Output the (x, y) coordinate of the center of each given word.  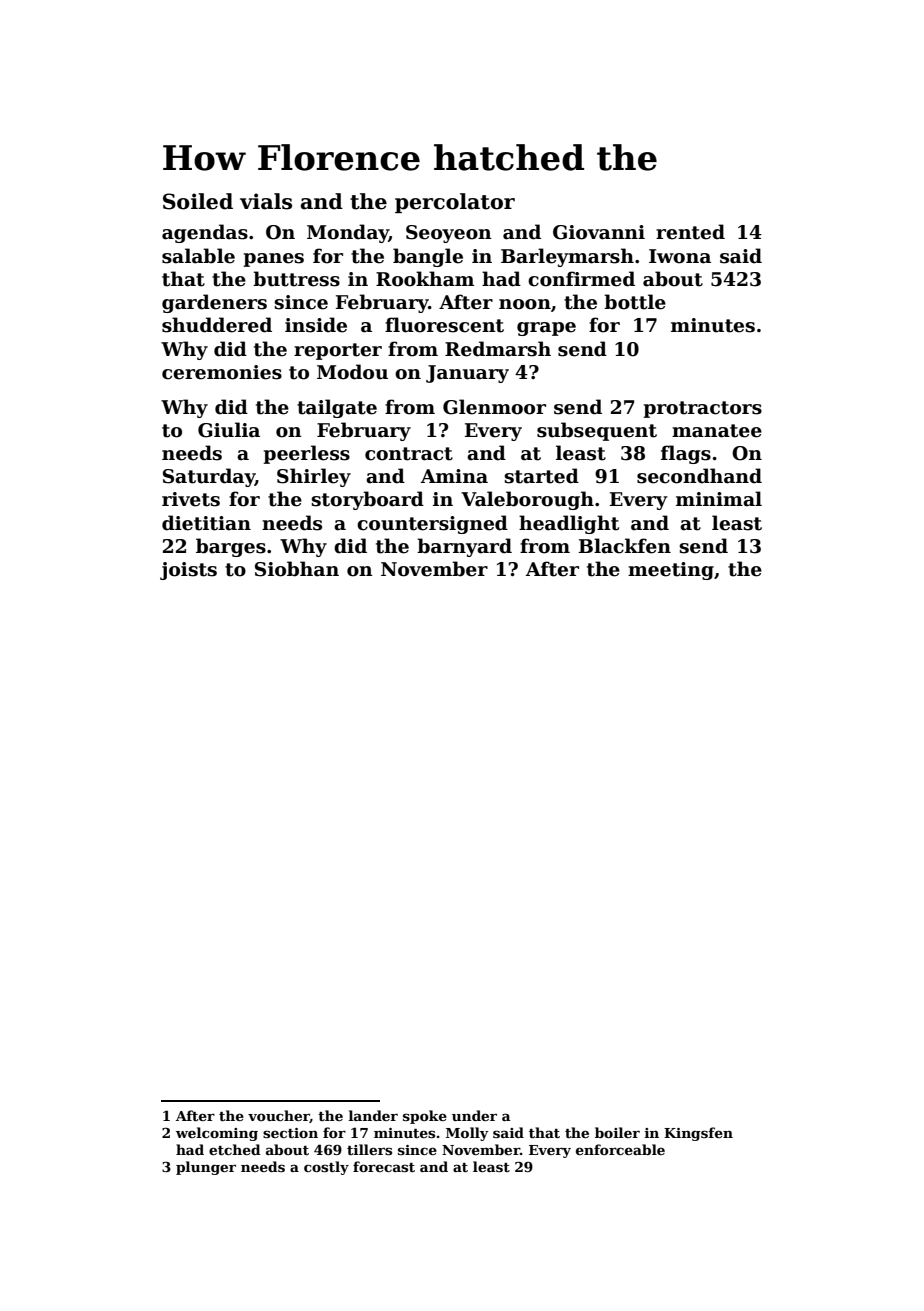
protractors (702, 409)
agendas (205, 233)
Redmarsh (498, 349)
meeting (671, 571)
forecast (384, 1166)
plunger (206, 1168)
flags (686, 454)
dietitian (206, 523)
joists (188, 571)
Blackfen (625, 546)
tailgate (337, 408)
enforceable (620, 1149)
